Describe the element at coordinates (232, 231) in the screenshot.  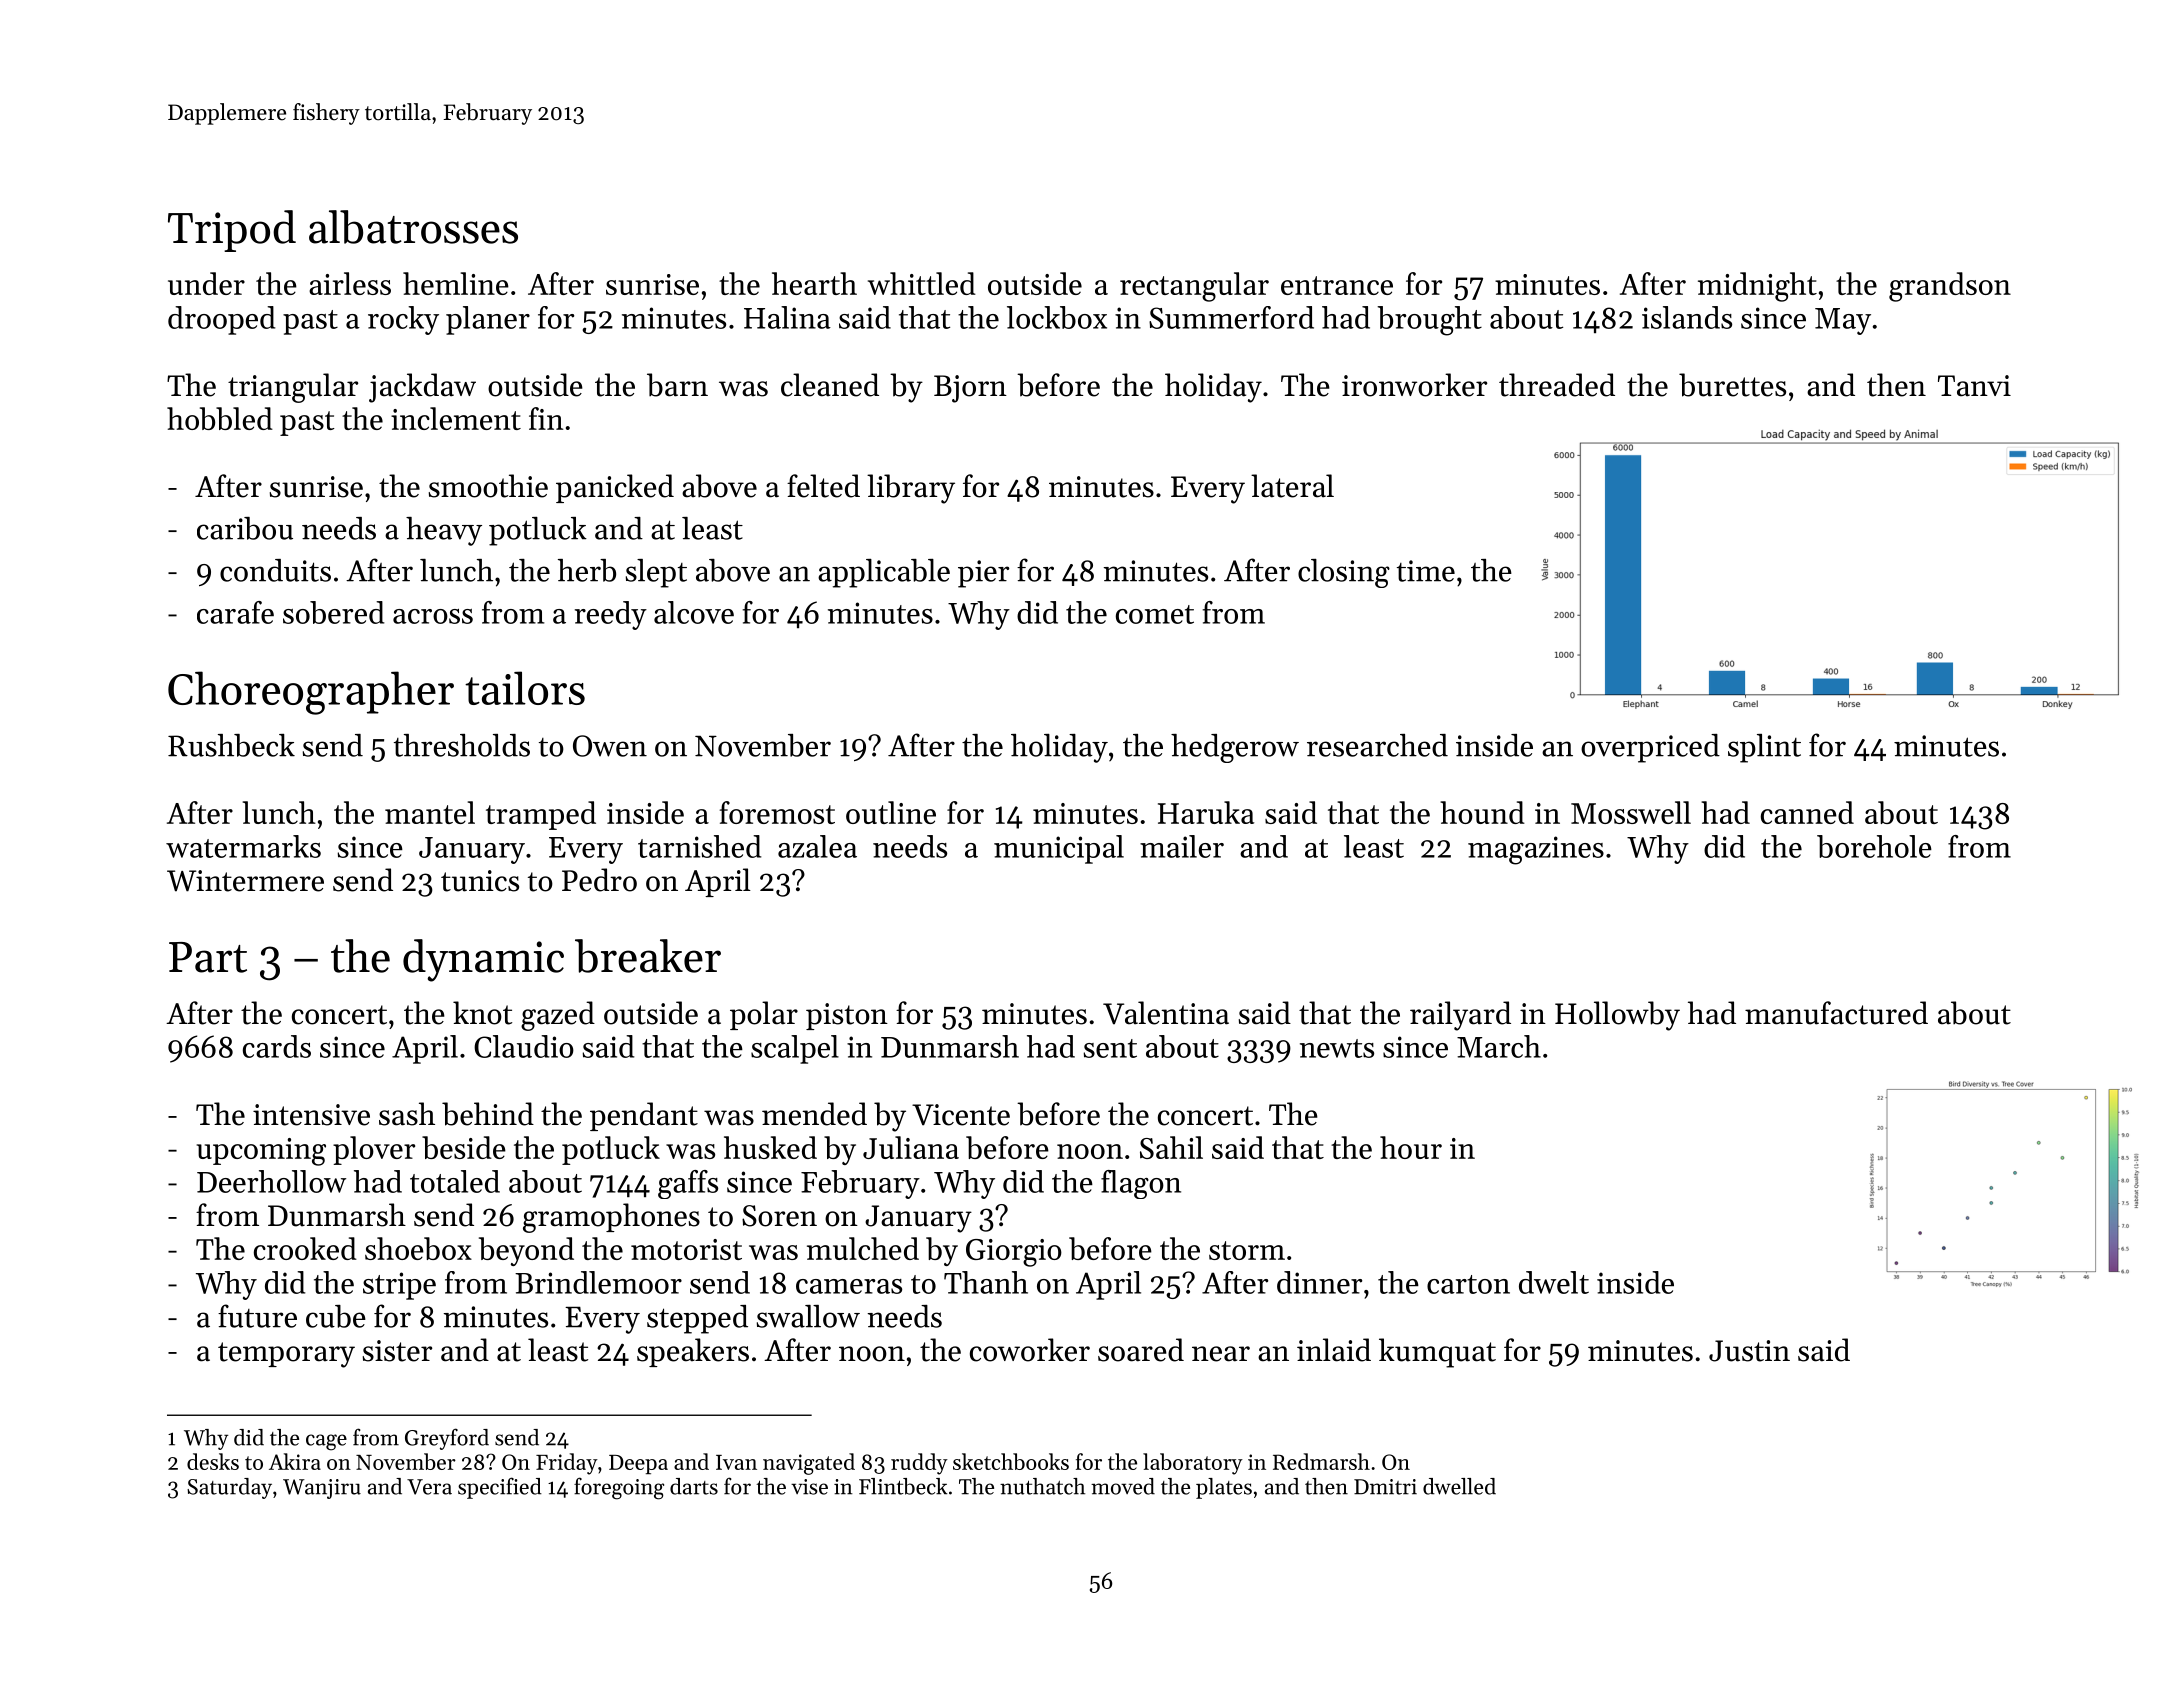
I see `Tripod` at that location.
